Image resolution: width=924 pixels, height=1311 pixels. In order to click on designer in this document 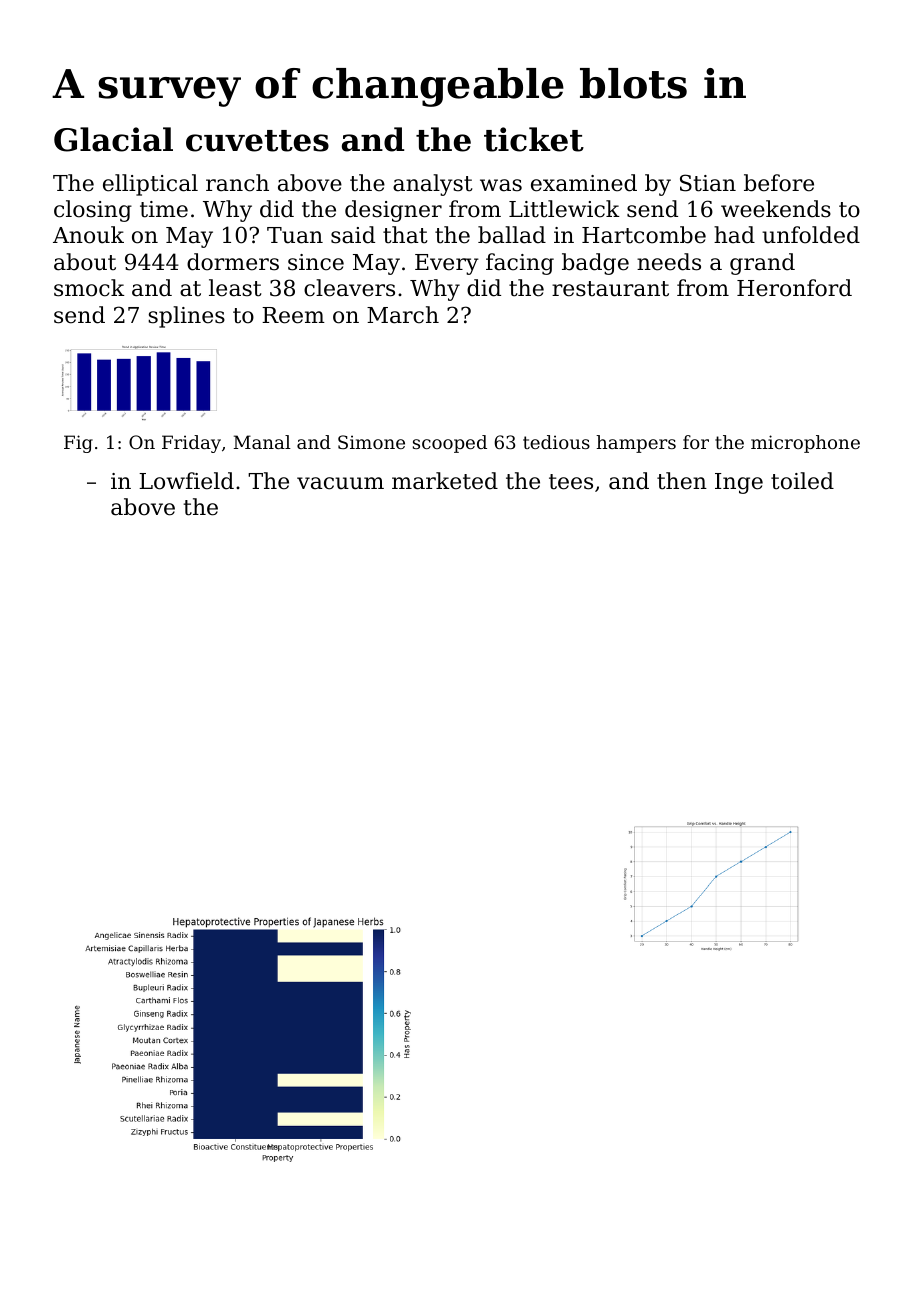, I will do `click(393, 211)`.
